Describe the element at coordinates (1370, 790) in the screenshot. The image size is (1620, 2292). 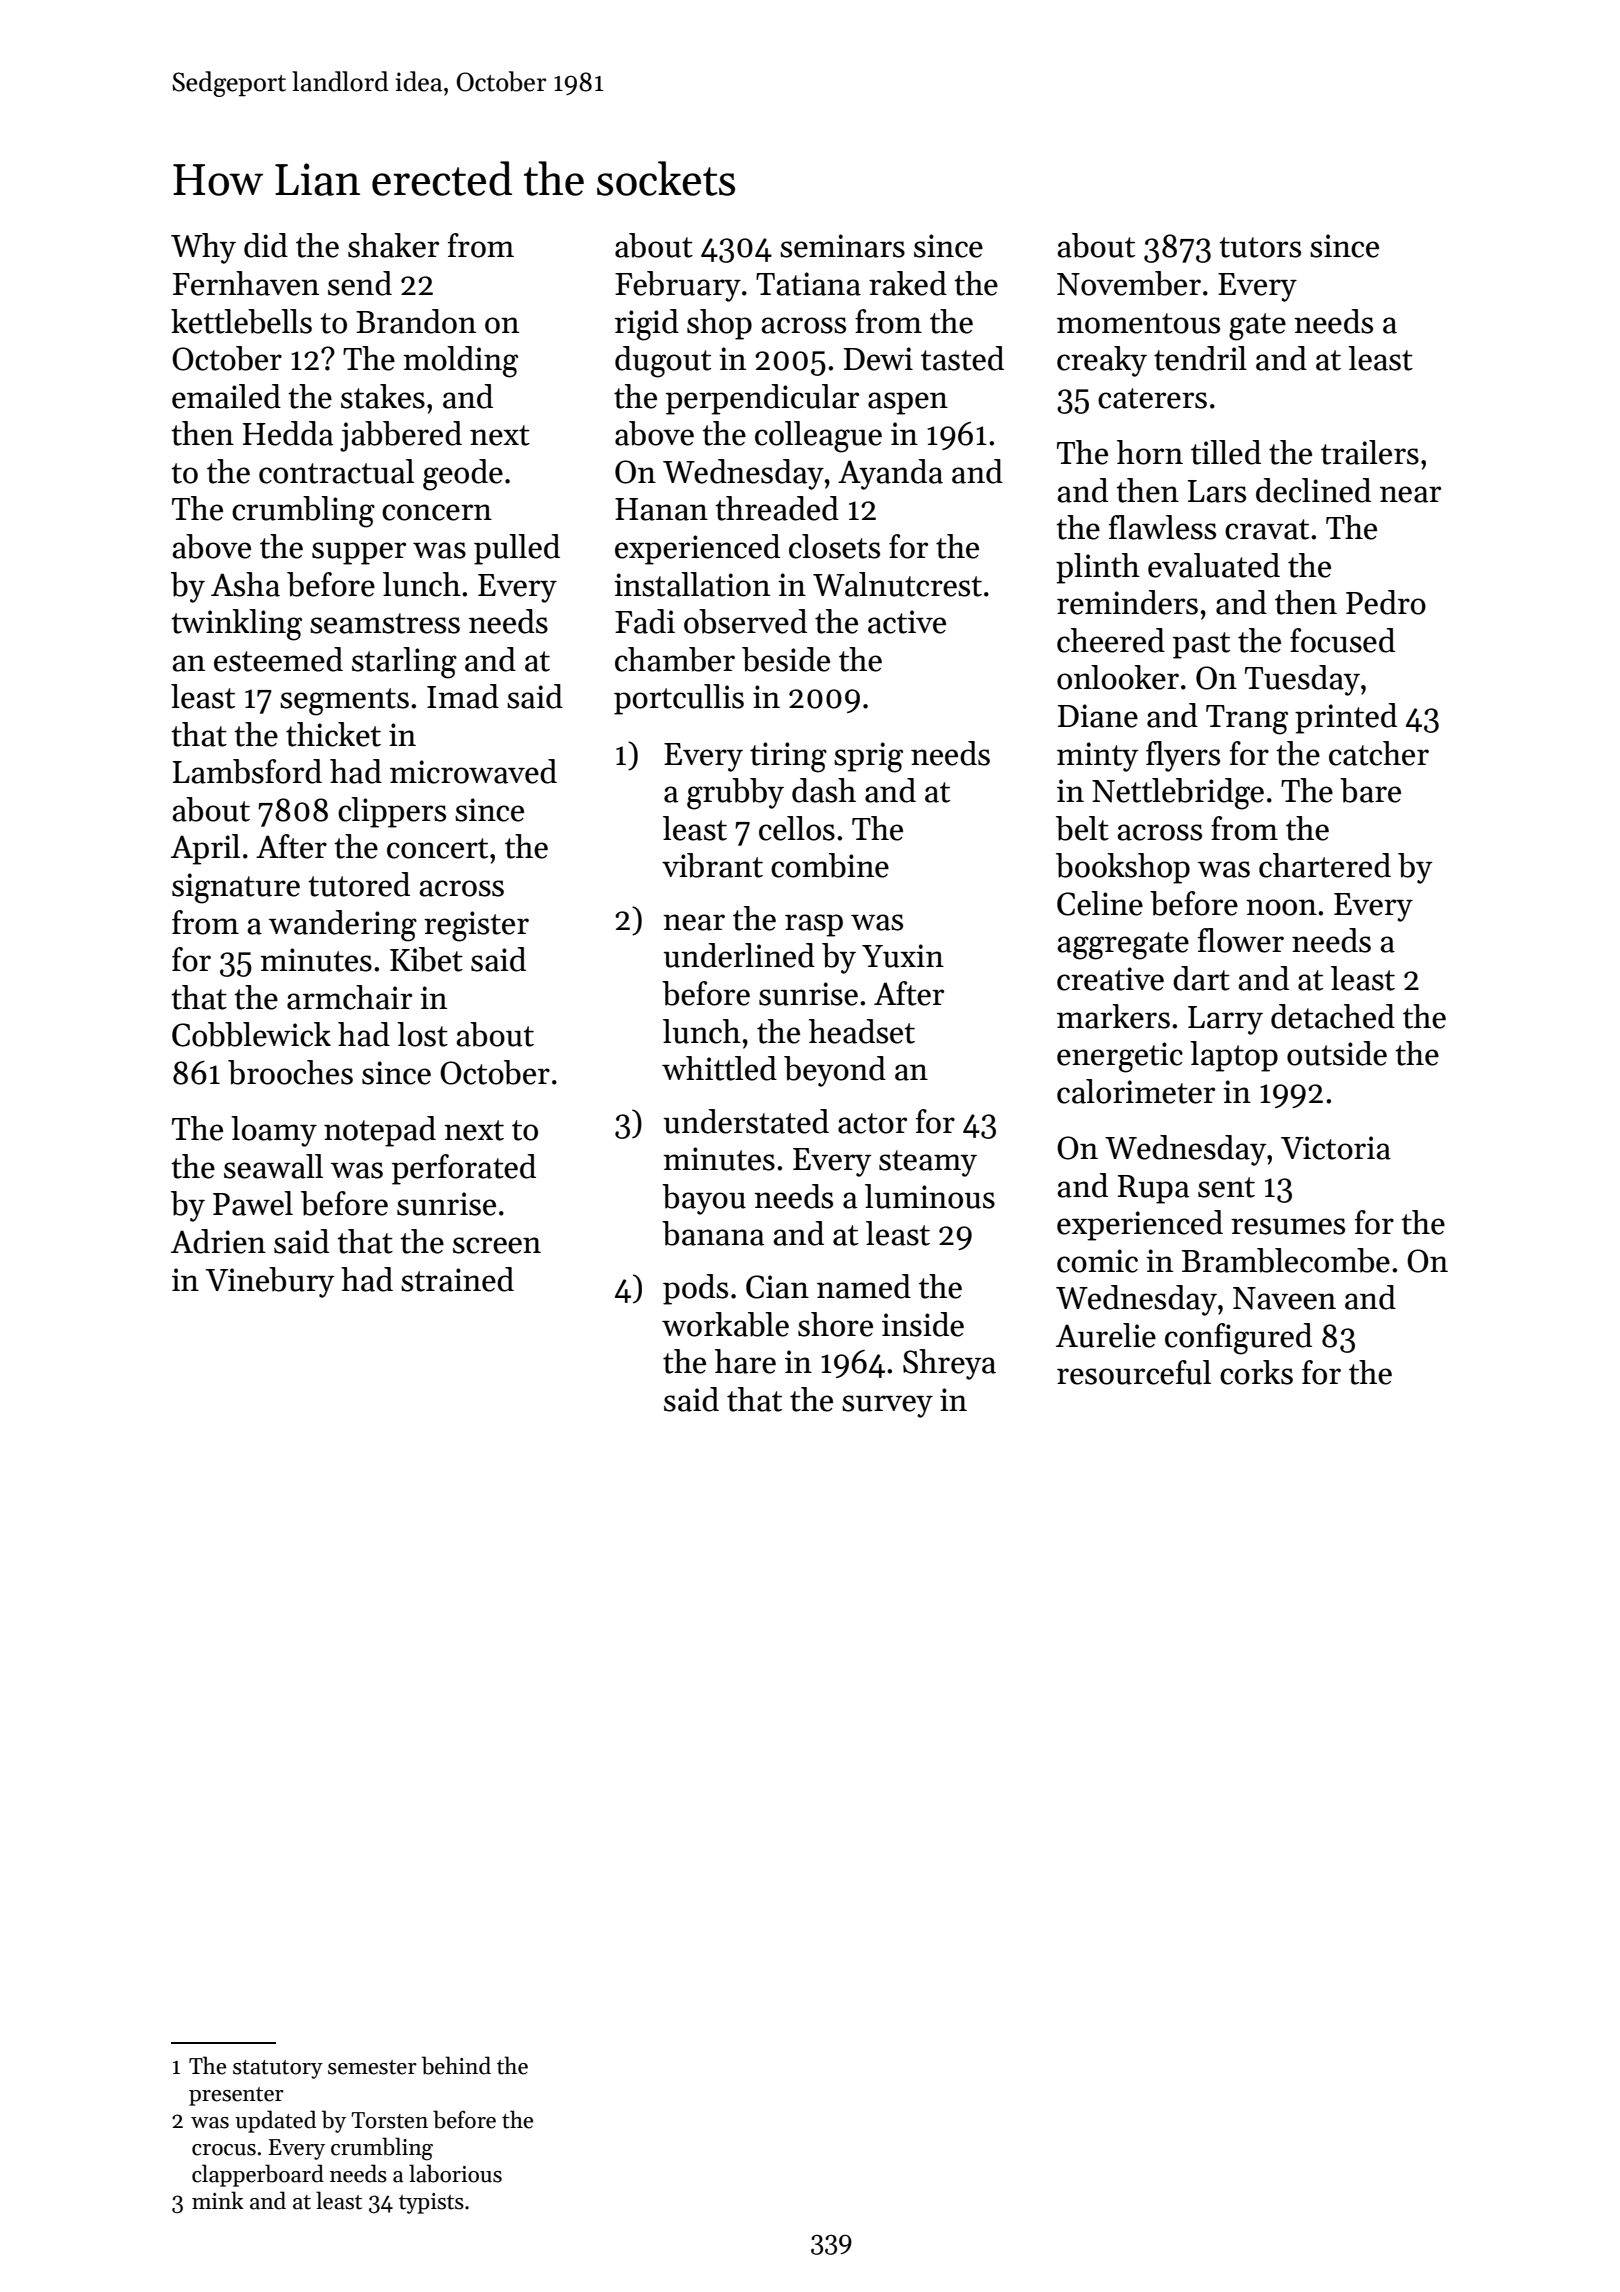
I see `bare` at that location.
